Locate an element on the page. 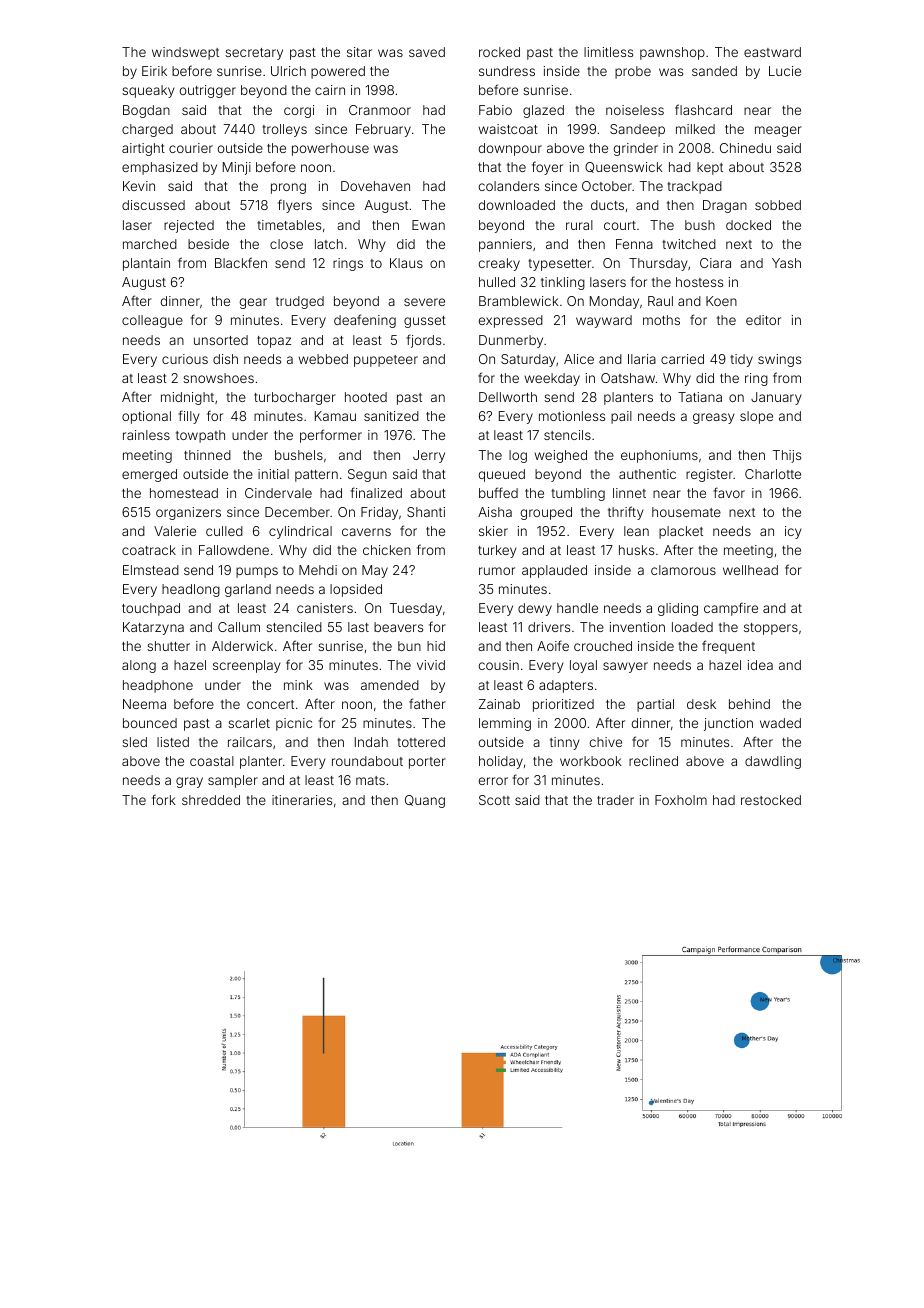 Image resolution: width=924 pixels, height=1308 pixels. turkey is located at coordinates (497, 551).
